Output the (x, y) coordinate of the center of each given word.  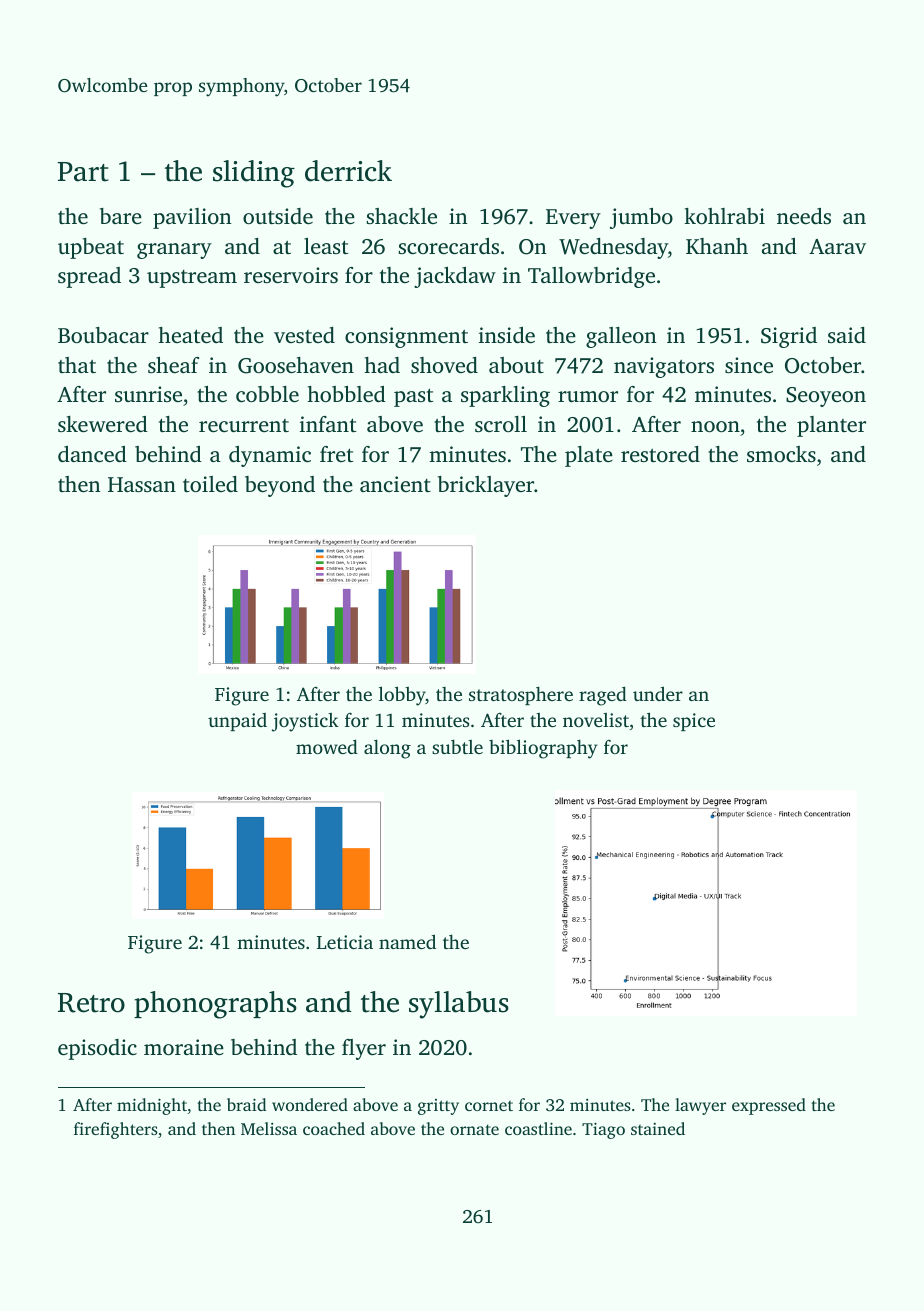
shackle (401, 216)
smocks (781, 454)
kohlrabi (724, 216)
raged (603, 696)
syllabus (459, 1005)
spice (694, 722)
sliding (254, 174)
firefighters (116, 1130)
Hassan (142, 484)
